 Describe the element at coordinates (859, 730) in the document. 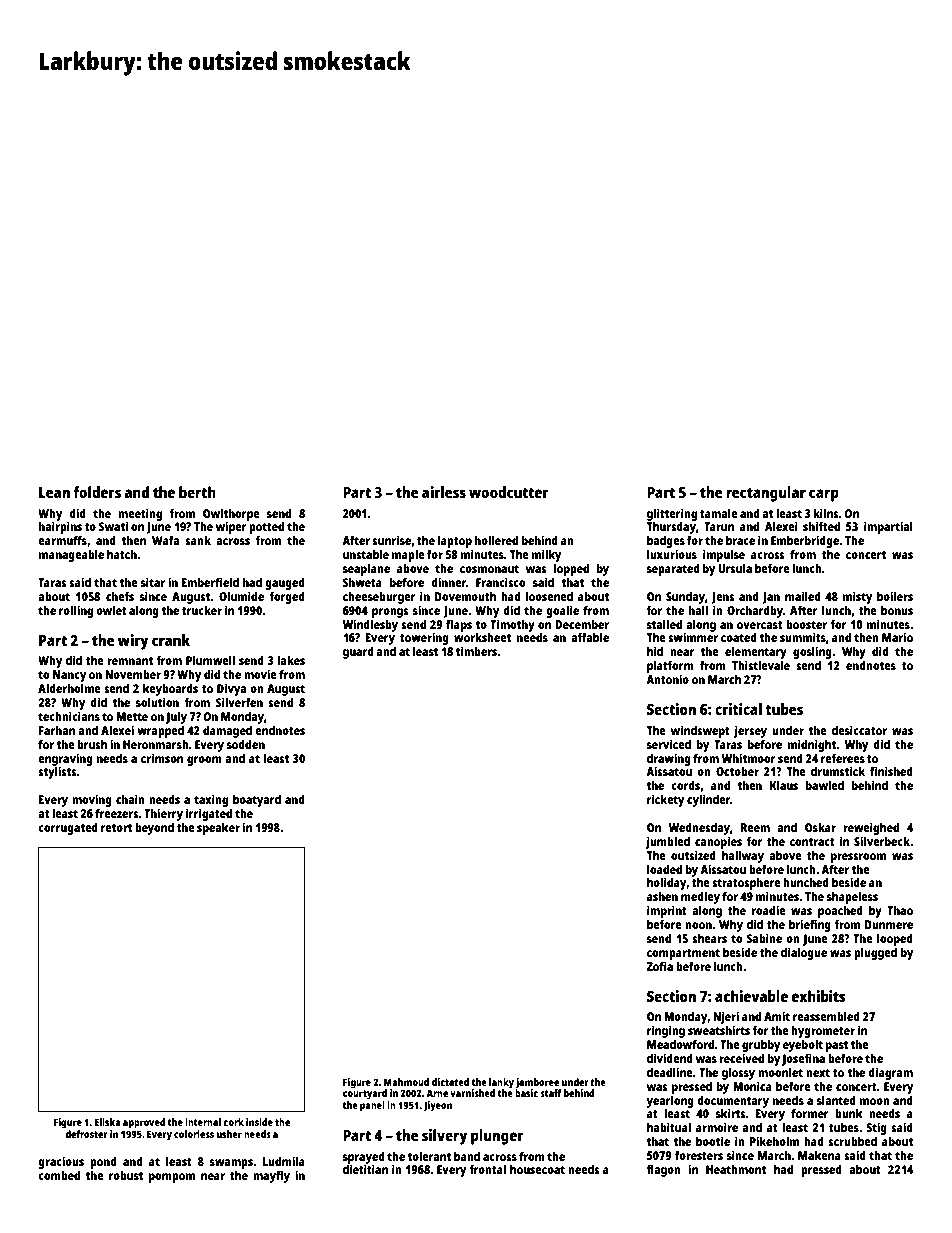

I see `desiccator` at that location.
